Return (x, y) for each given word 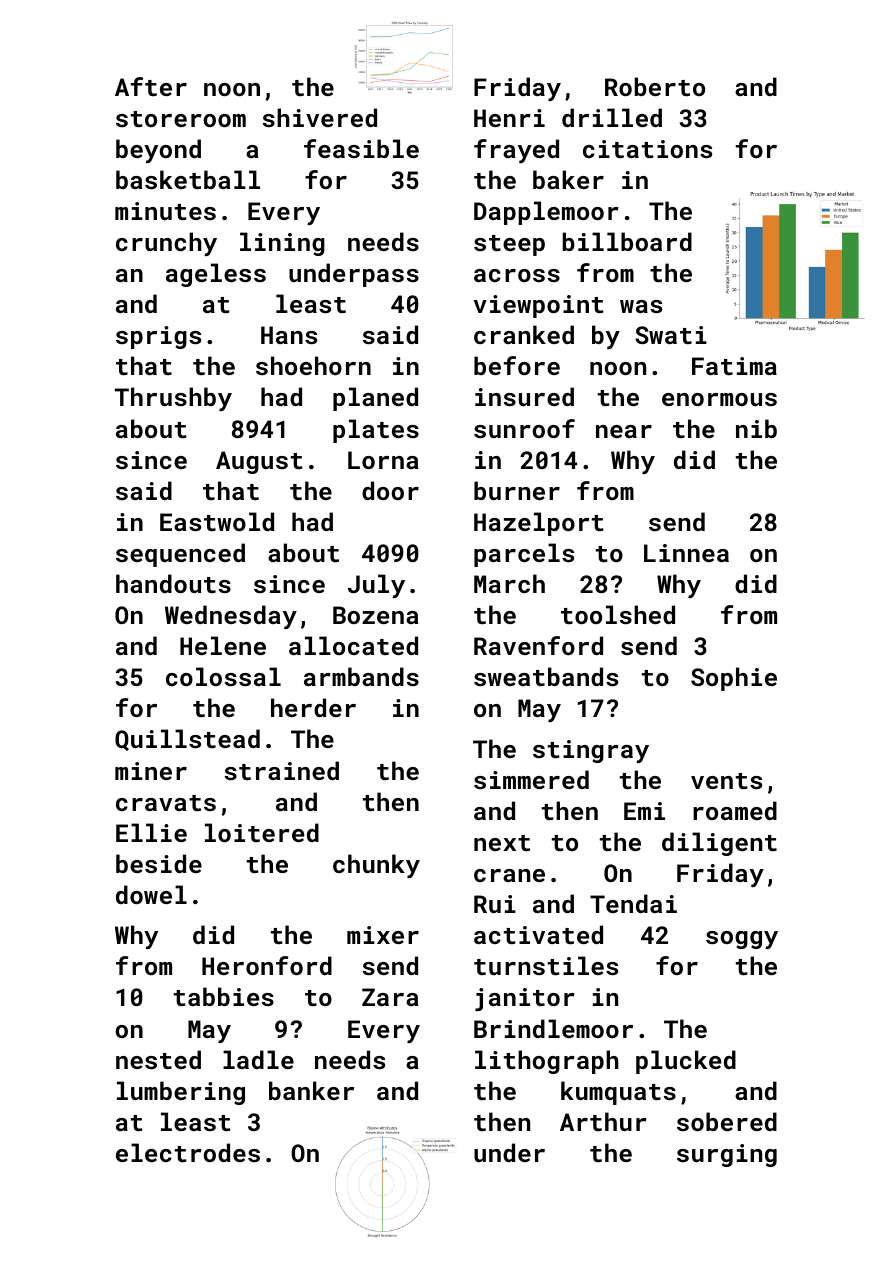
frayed (516, 151)
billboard (627, 241)
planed (375, 399)
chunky (376, 866)
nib (756, 428)
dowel (151, 894)
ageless (216, 275)
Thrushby (173, 399)
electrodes (188, 1152)
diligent (719, 844)
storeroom (181, 119)
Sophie (734, 679)
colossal (223, 676)
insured (524, 396)
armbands (361, 676)
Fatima (734, 366)
